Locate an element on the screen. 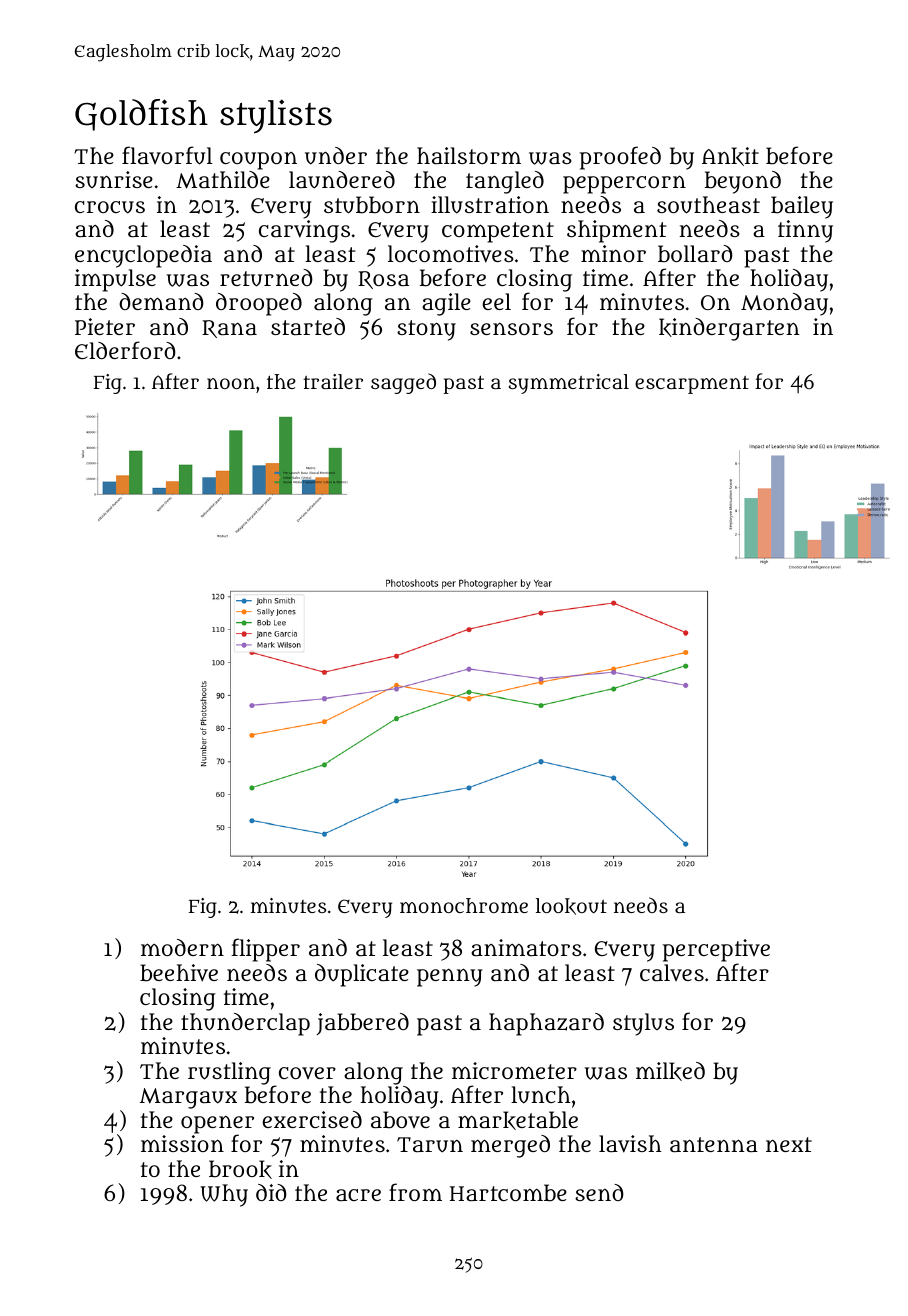 The height and width of the screenshot is (1316, 908). trailer is located at coordinates (333, 381).
